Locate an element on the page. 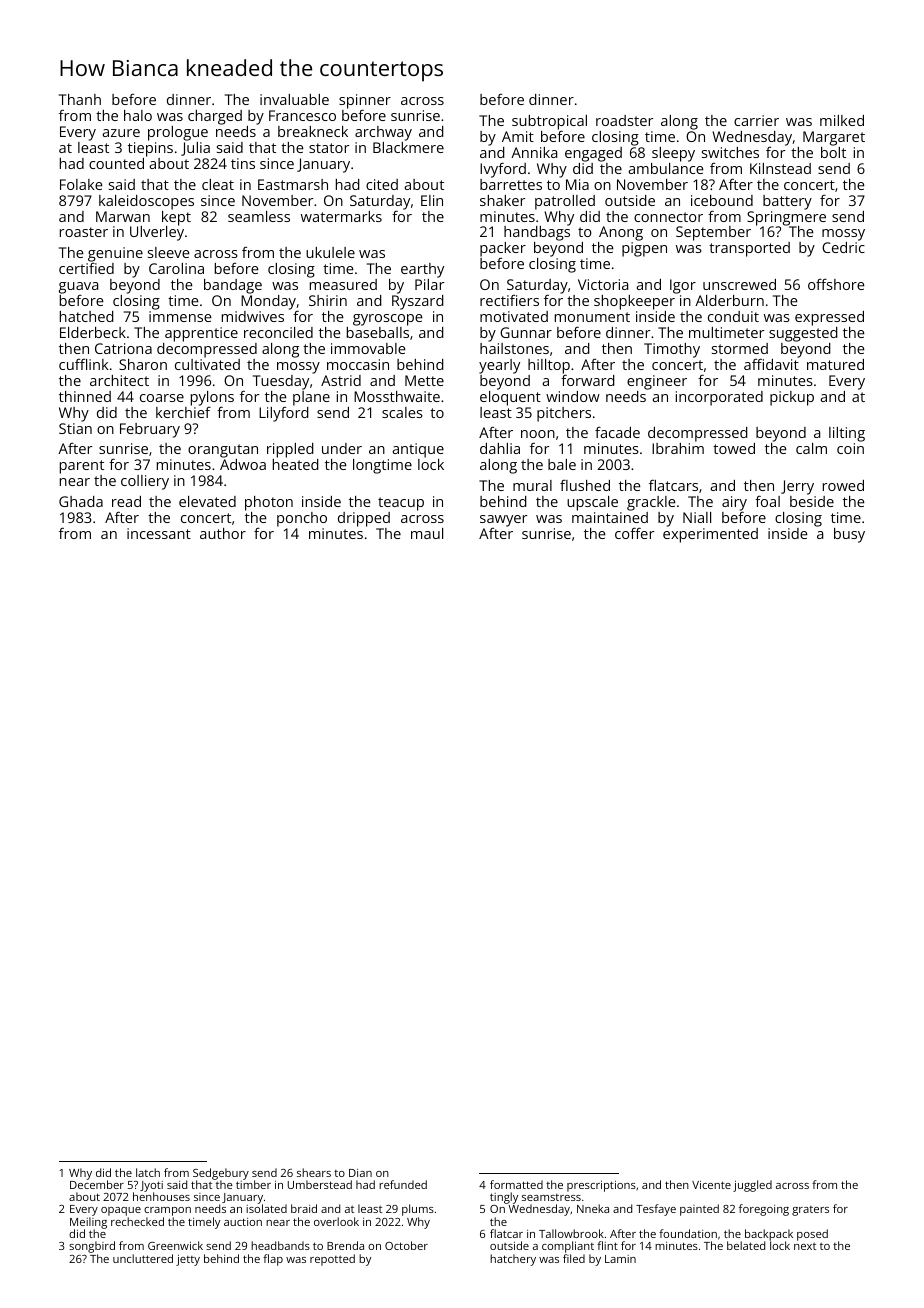 This image has width=924, height=1308. October is located at coordinates (406, 1245).
